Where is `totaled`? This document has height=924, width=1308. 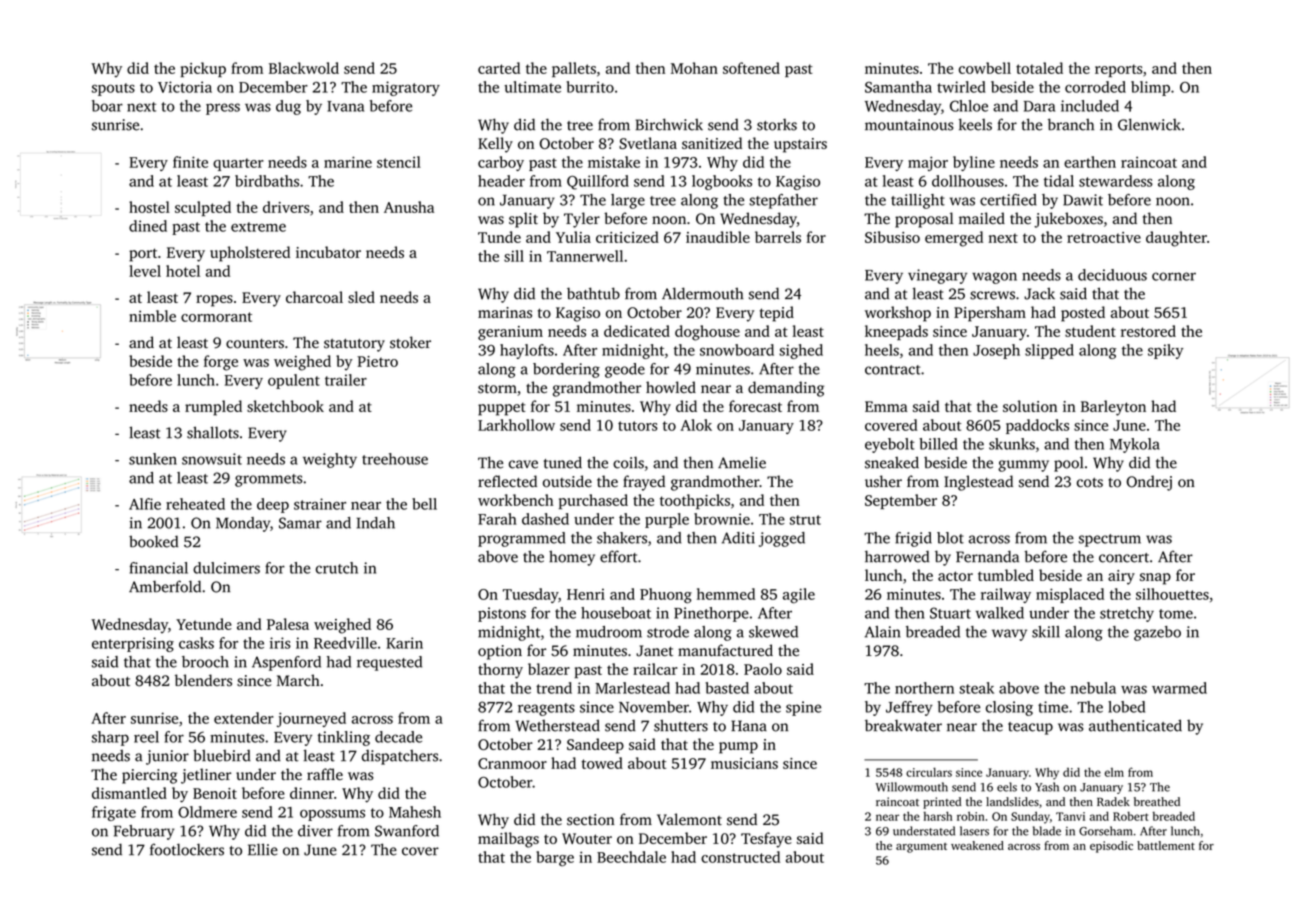 totaled is located at coordinates (1039, 68).
